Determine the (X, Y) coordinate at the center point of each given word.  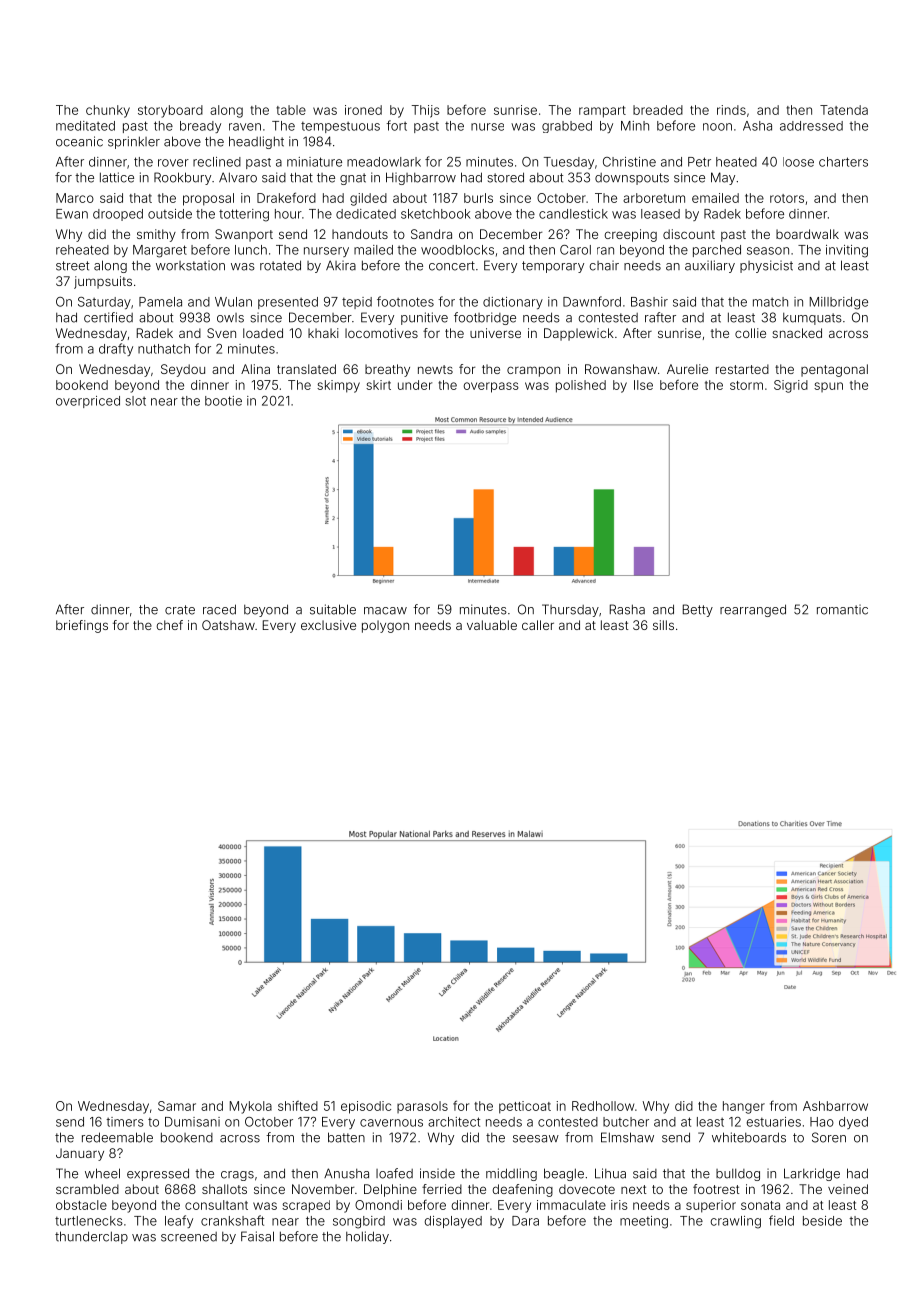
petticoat (525, 1107)
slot (136, 401)
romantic (842, 609)
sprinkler (134, 142)
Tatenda (844, 110)
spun (828, 387)
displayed (453, 1222)
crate (180, 610)
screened (189, 1237)
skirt (378, 385)
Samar (177, 1106)
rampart (602, 112)
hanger (744, 1107)
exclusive (328, 625)
